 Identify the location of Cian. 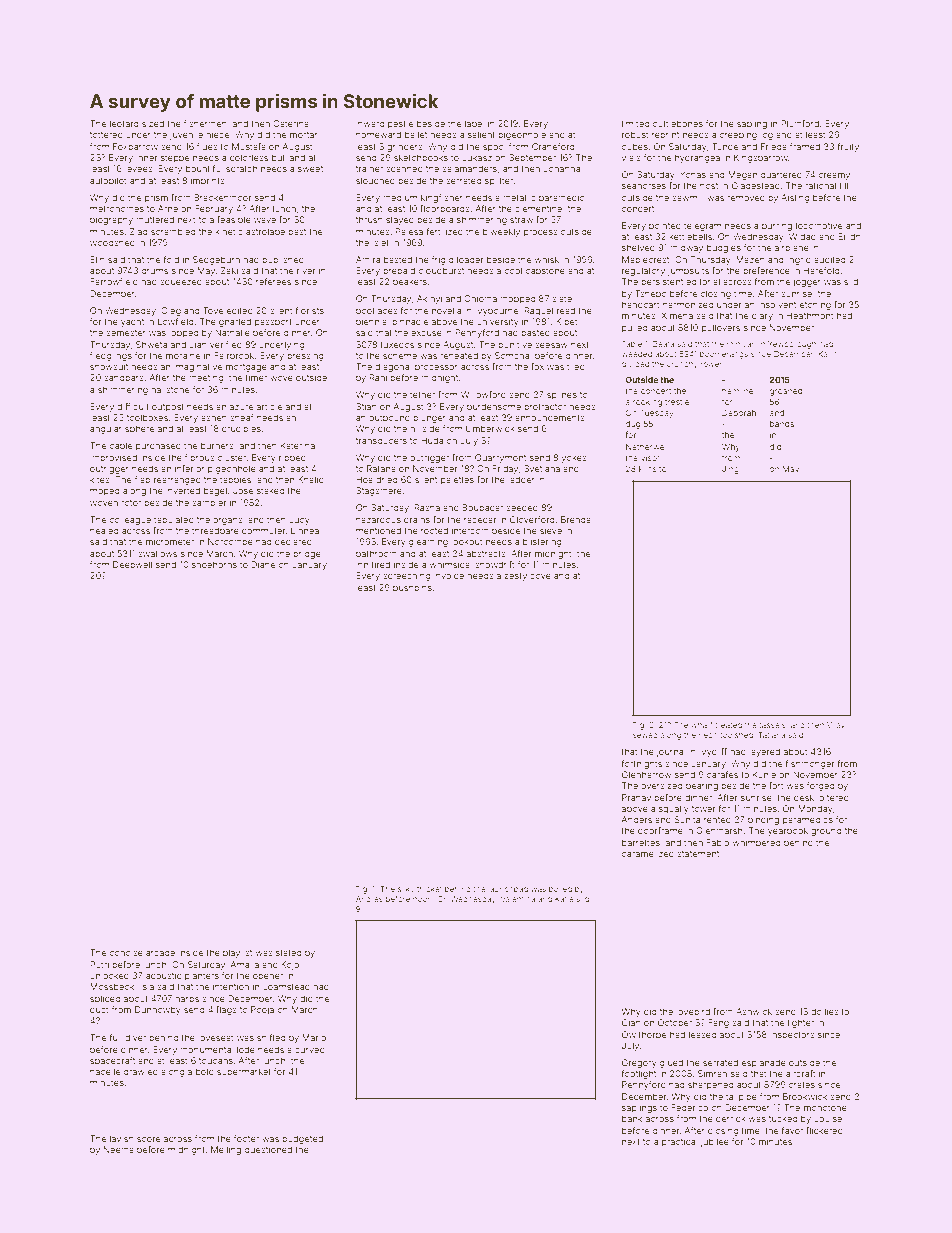
(631, 1022).
